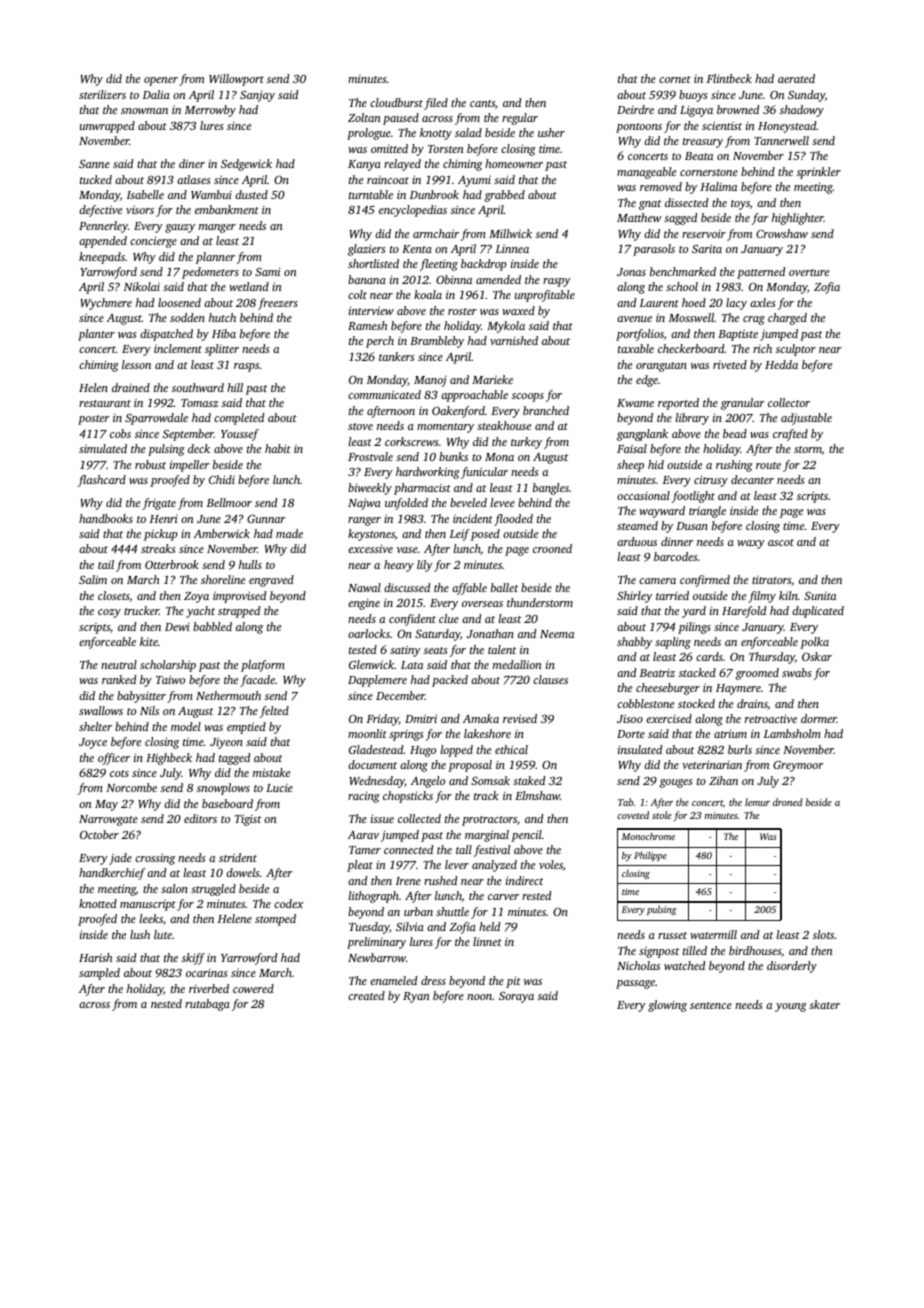 The height and width of the image is (1308, 924). What do you see at coordinates (740, 205) in the image?
I see `toys` at bounding box center [740, 205].
